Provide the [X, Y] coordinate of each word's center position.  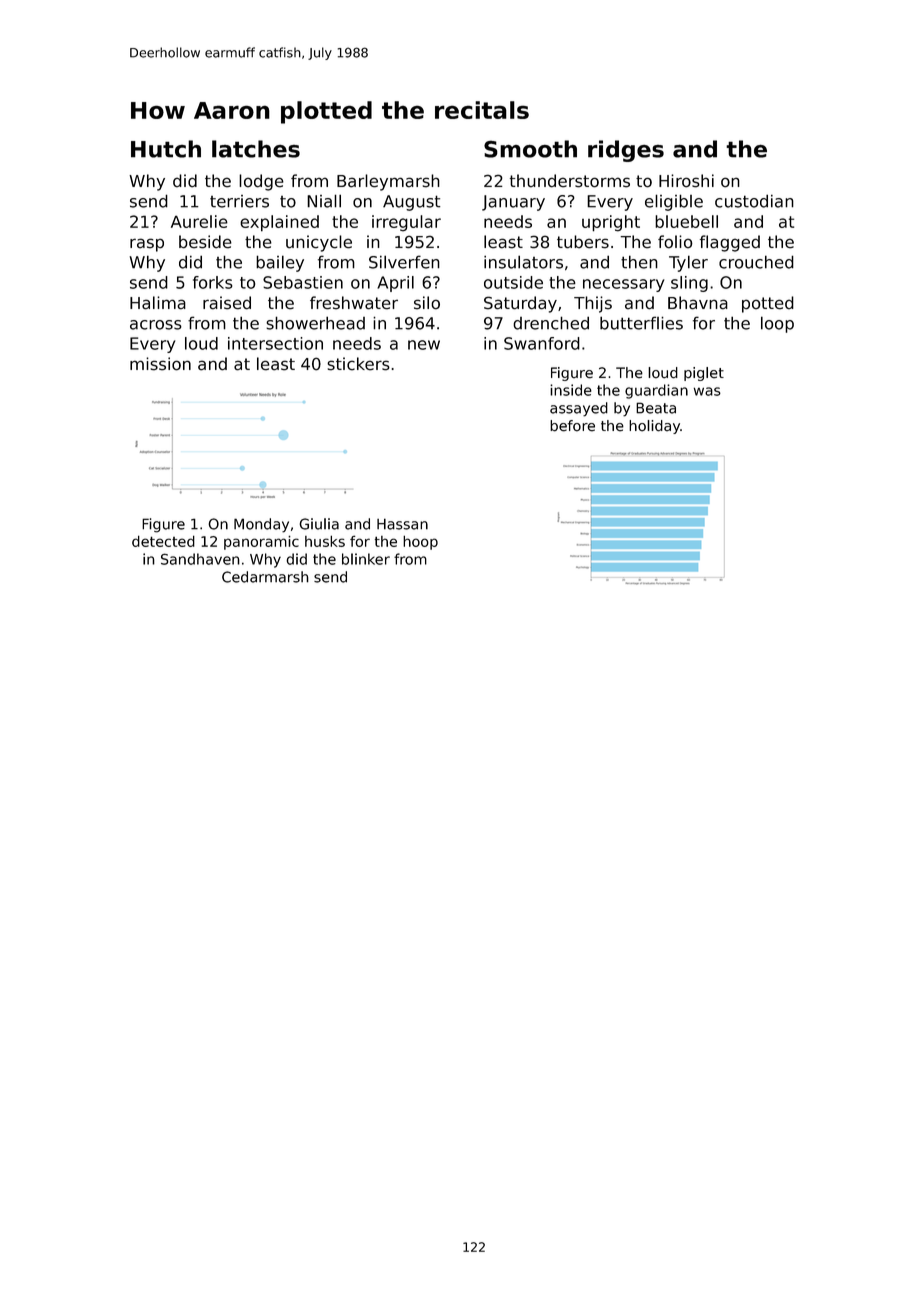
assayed [579, 409]
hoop [420, 542]
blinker [366, 559]
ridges [626, 151]
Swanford [542, 343]
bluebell [686, 221]
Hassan [402, 524]
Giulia [319, 524]
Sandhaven [200, 559]
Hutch [166, 149]
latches [256, 149]
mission [160, 364]
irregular [406, 223]
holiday [654, 427]
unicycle [319, 243]
